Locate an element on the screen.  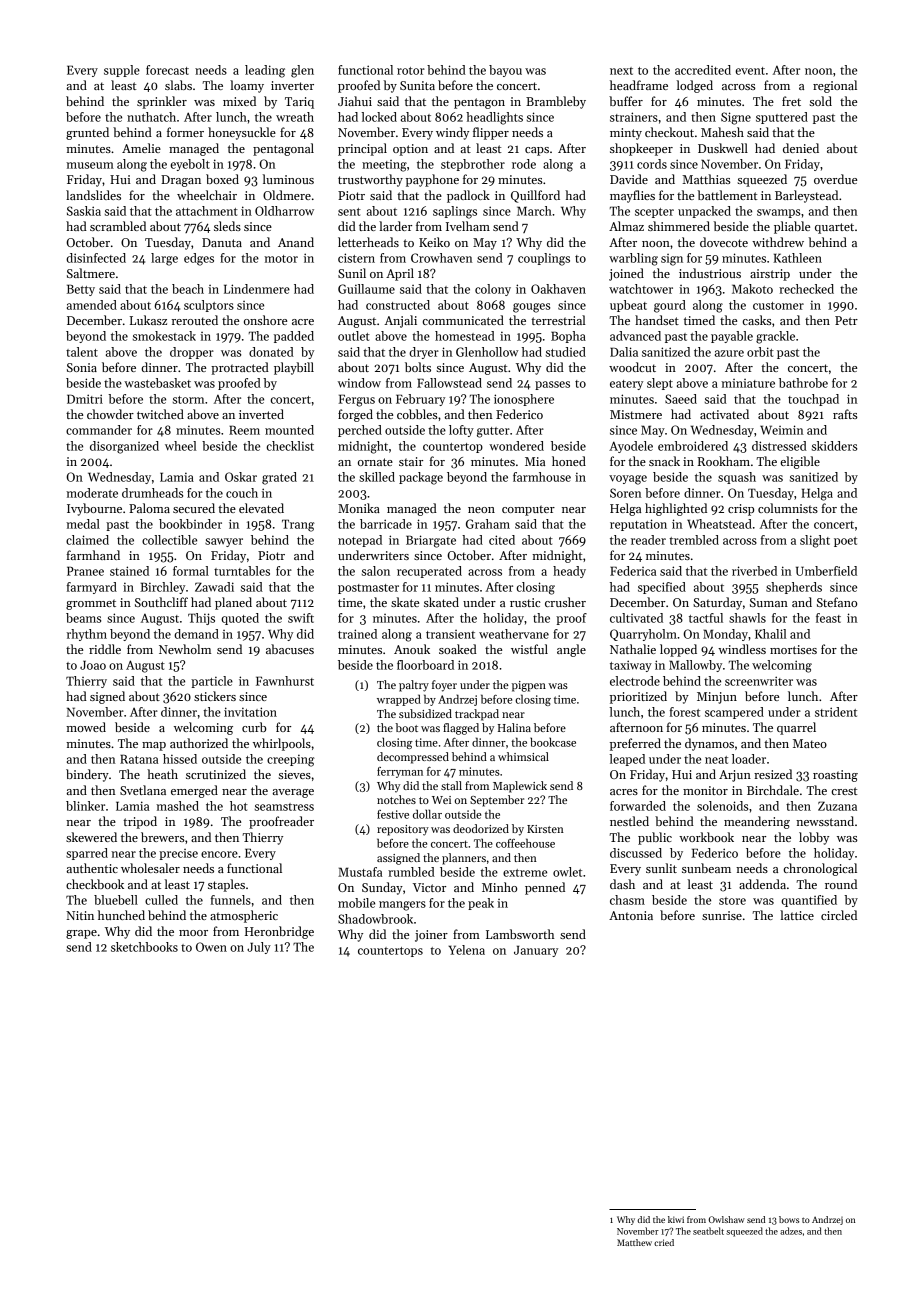
accredited is located at coordinates (703, 70).
